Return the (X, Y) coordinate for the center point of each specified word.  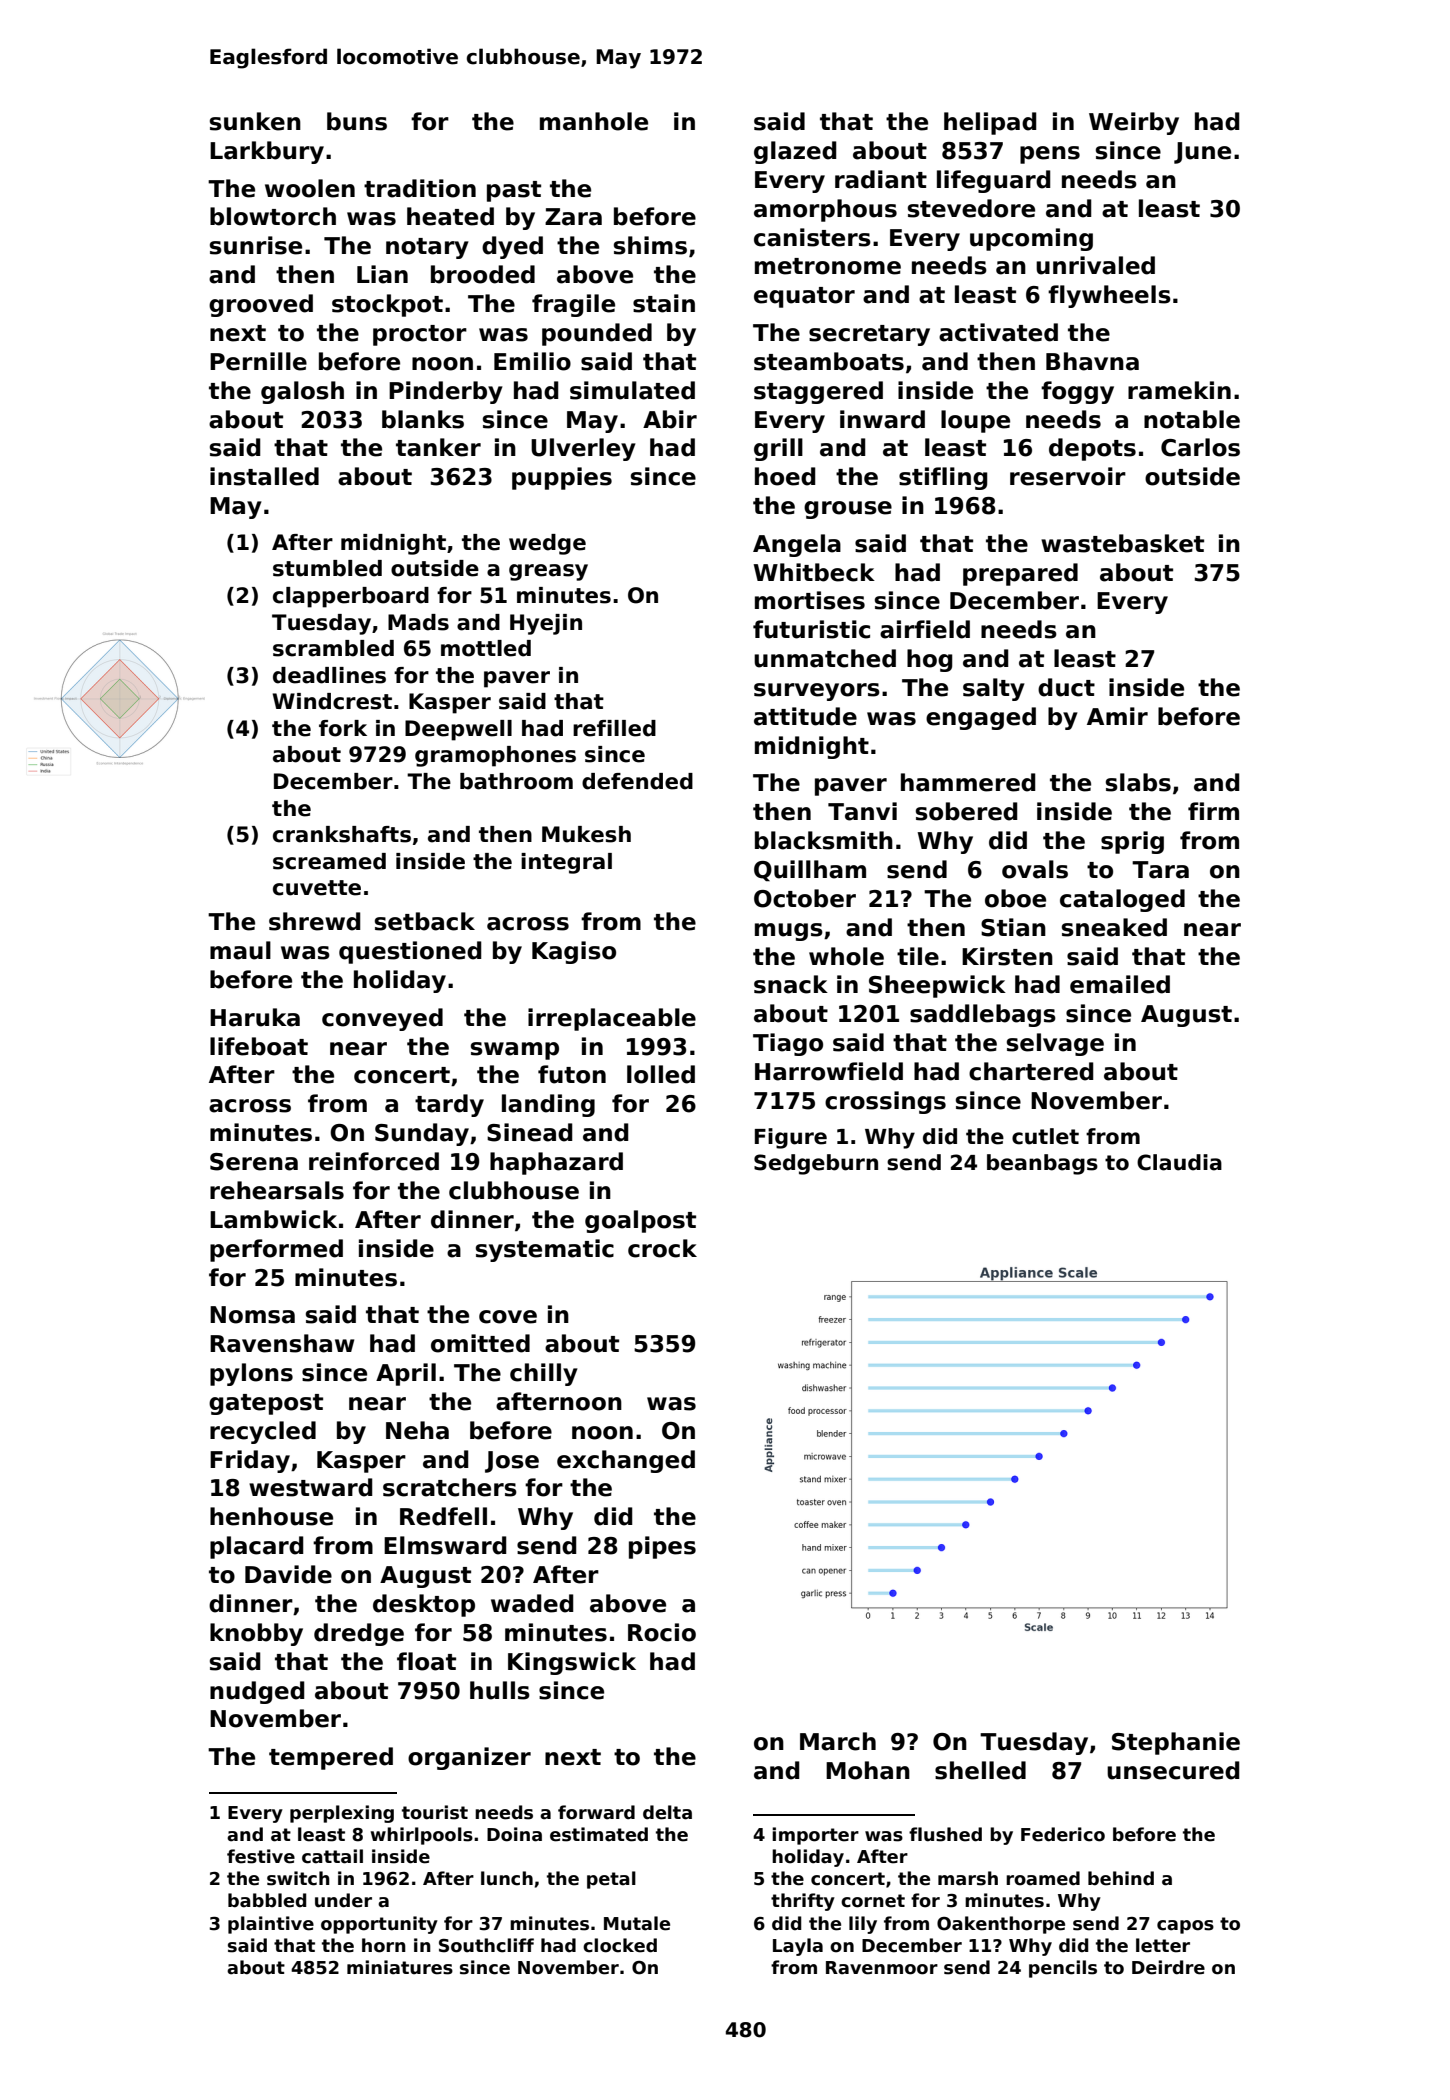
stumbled (327, 568)
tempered (331, 1758)
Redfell (443, 1516)
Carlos (1200, 447)
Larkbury (267, 152)
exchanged (626, 1461)
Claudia (1179, 1162)
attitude (805, 716)
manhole (594, 121)
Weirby (1134, 123)
